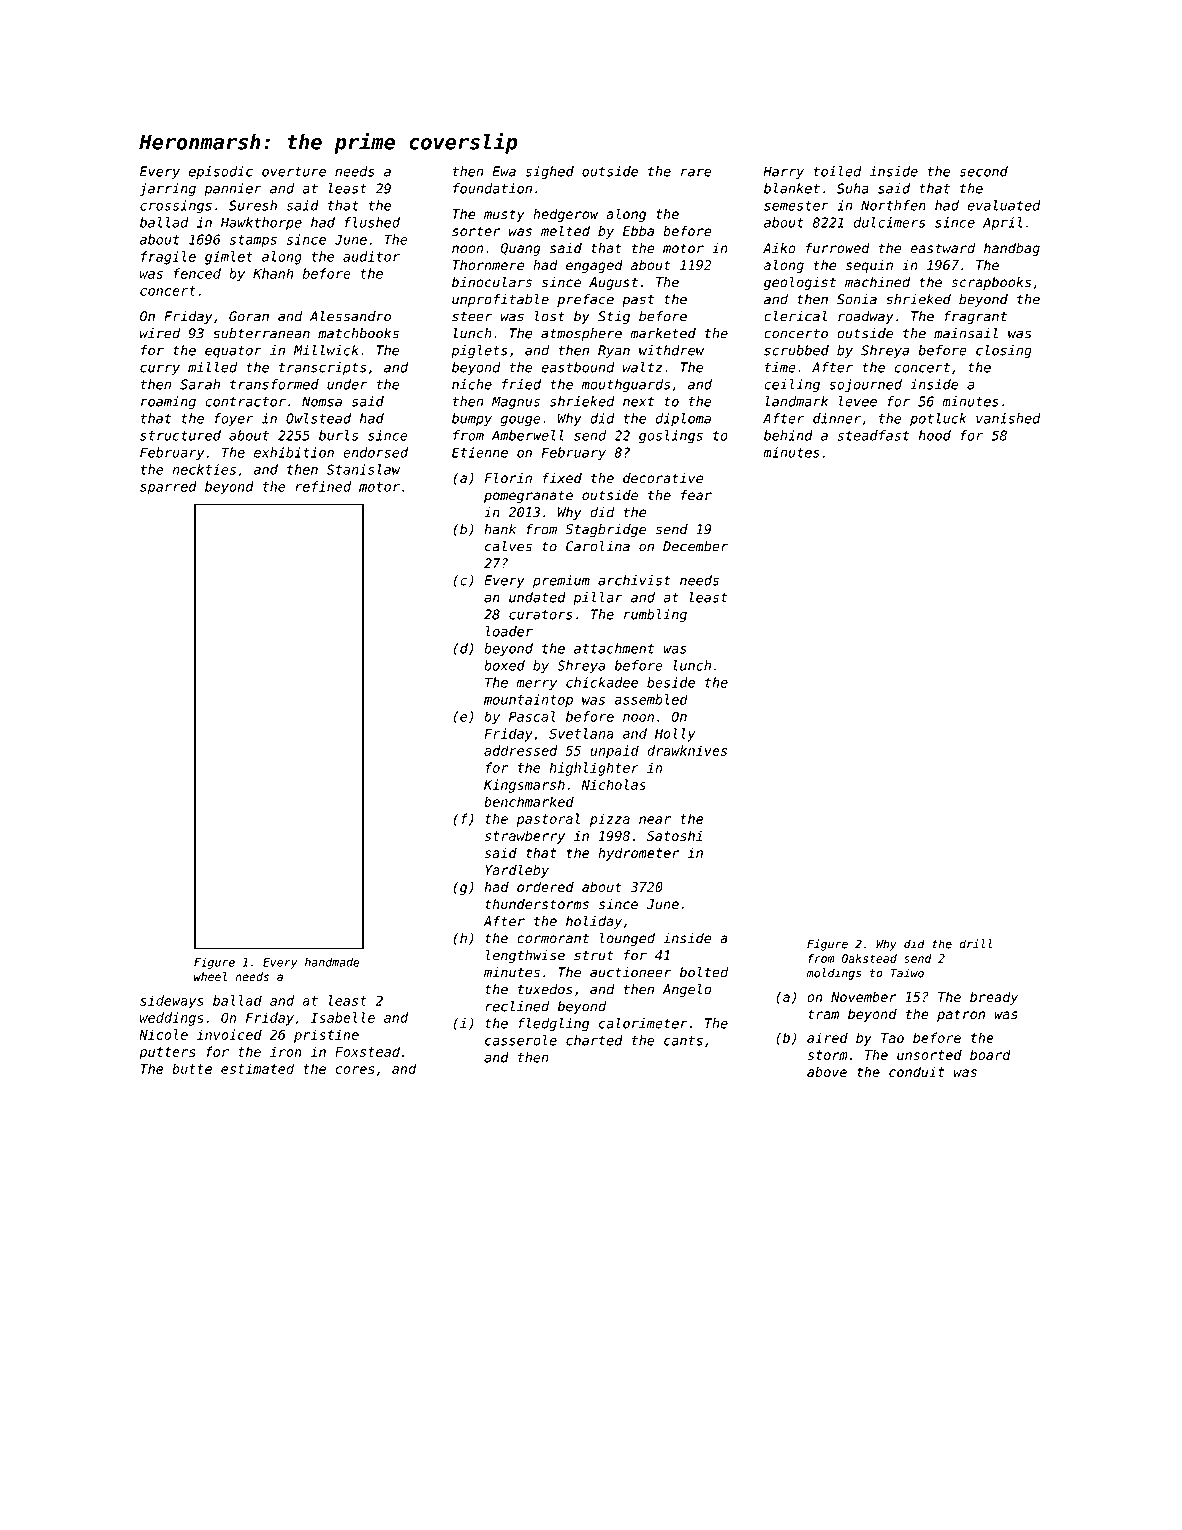 Image resolution: width=1182 pixels, height=1530 pixels. I want to click on beside, so click(671, 682).
